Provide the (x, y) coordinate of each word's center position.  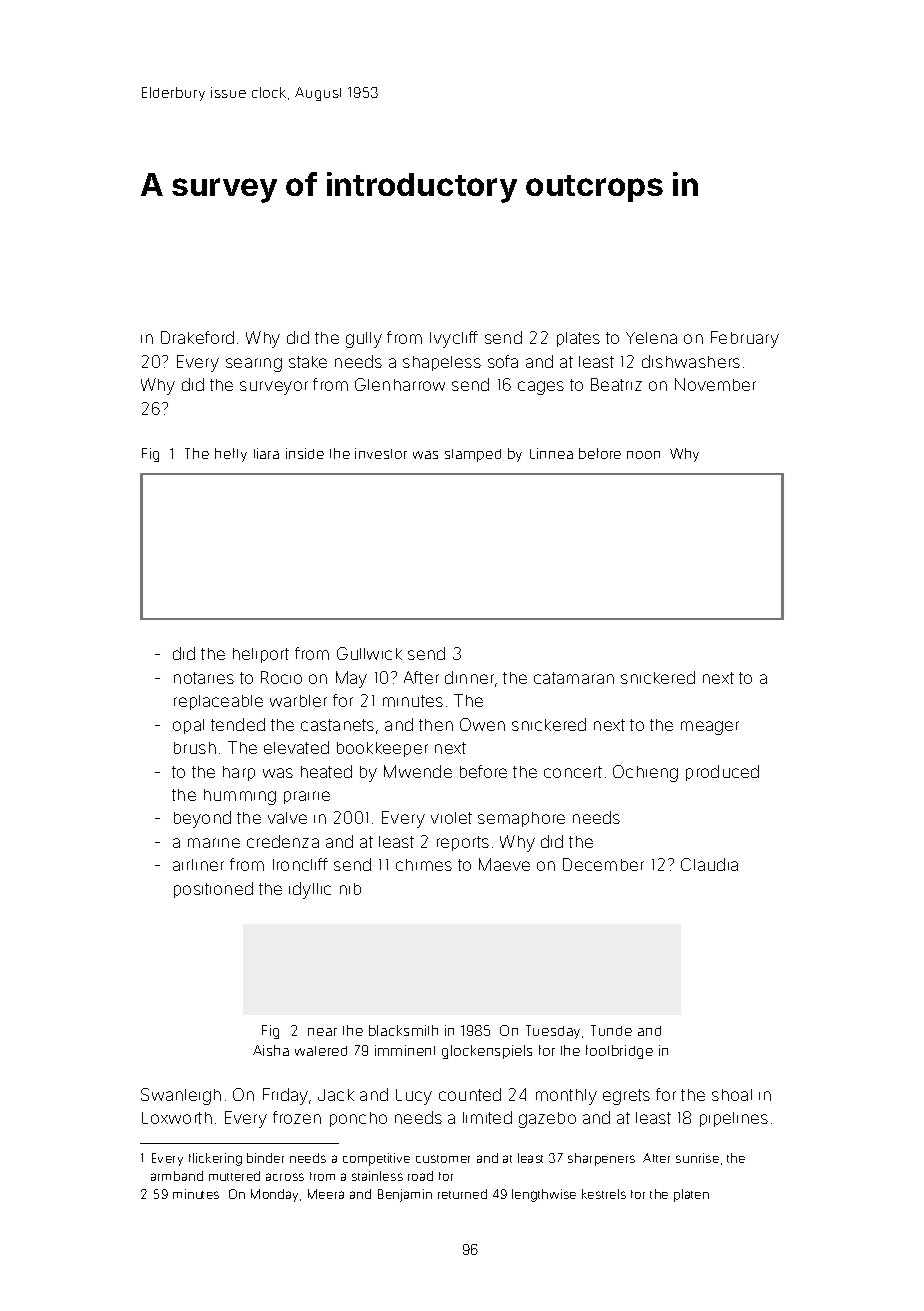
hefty (231, 455)
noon (643, 455)
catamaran (574, 678)
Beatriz (616, 384)
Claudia (709, 864)
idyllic (310, 890)
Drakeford (197, 337)
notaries (204, 678)
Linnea (551, 453)
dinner (469, 677)
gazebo (547, 1120)
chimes (424, 865)
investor (381, 453)
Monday (274, 1195)
